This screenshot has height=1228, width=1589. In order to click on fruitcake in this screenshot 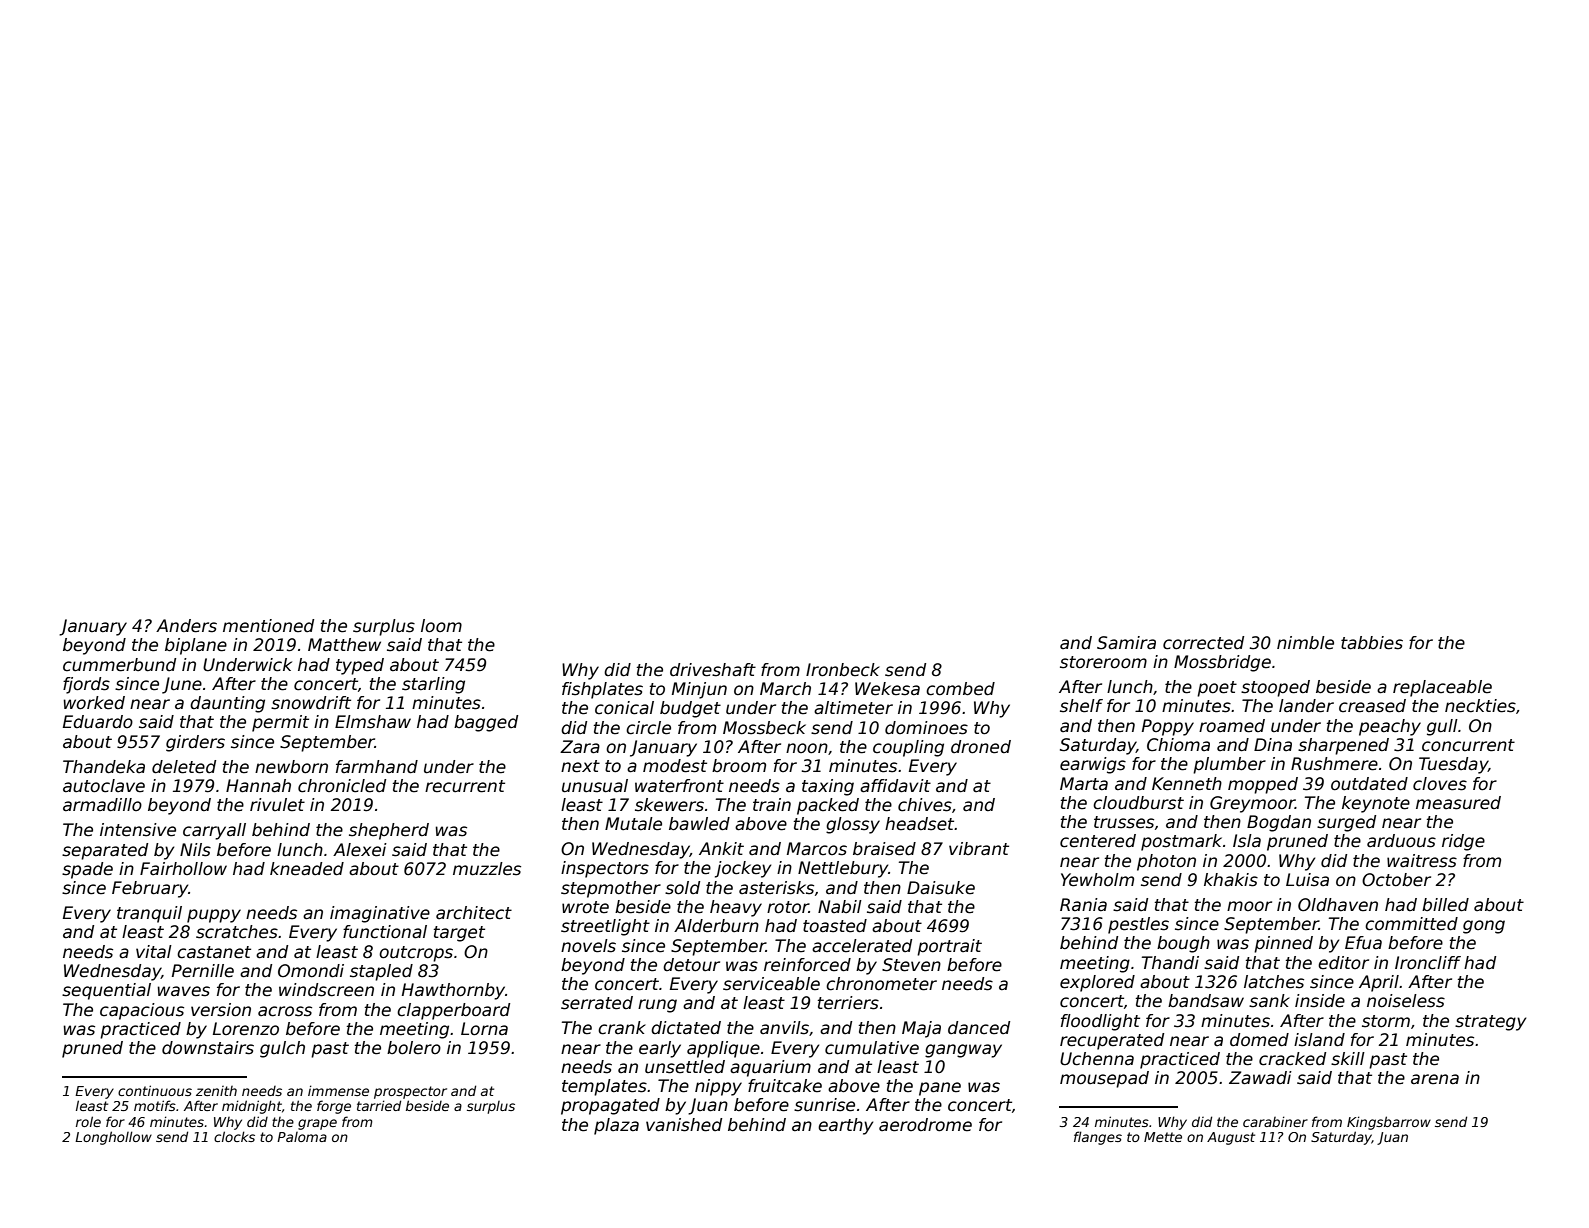, I will do `click(785, 1086)`.
